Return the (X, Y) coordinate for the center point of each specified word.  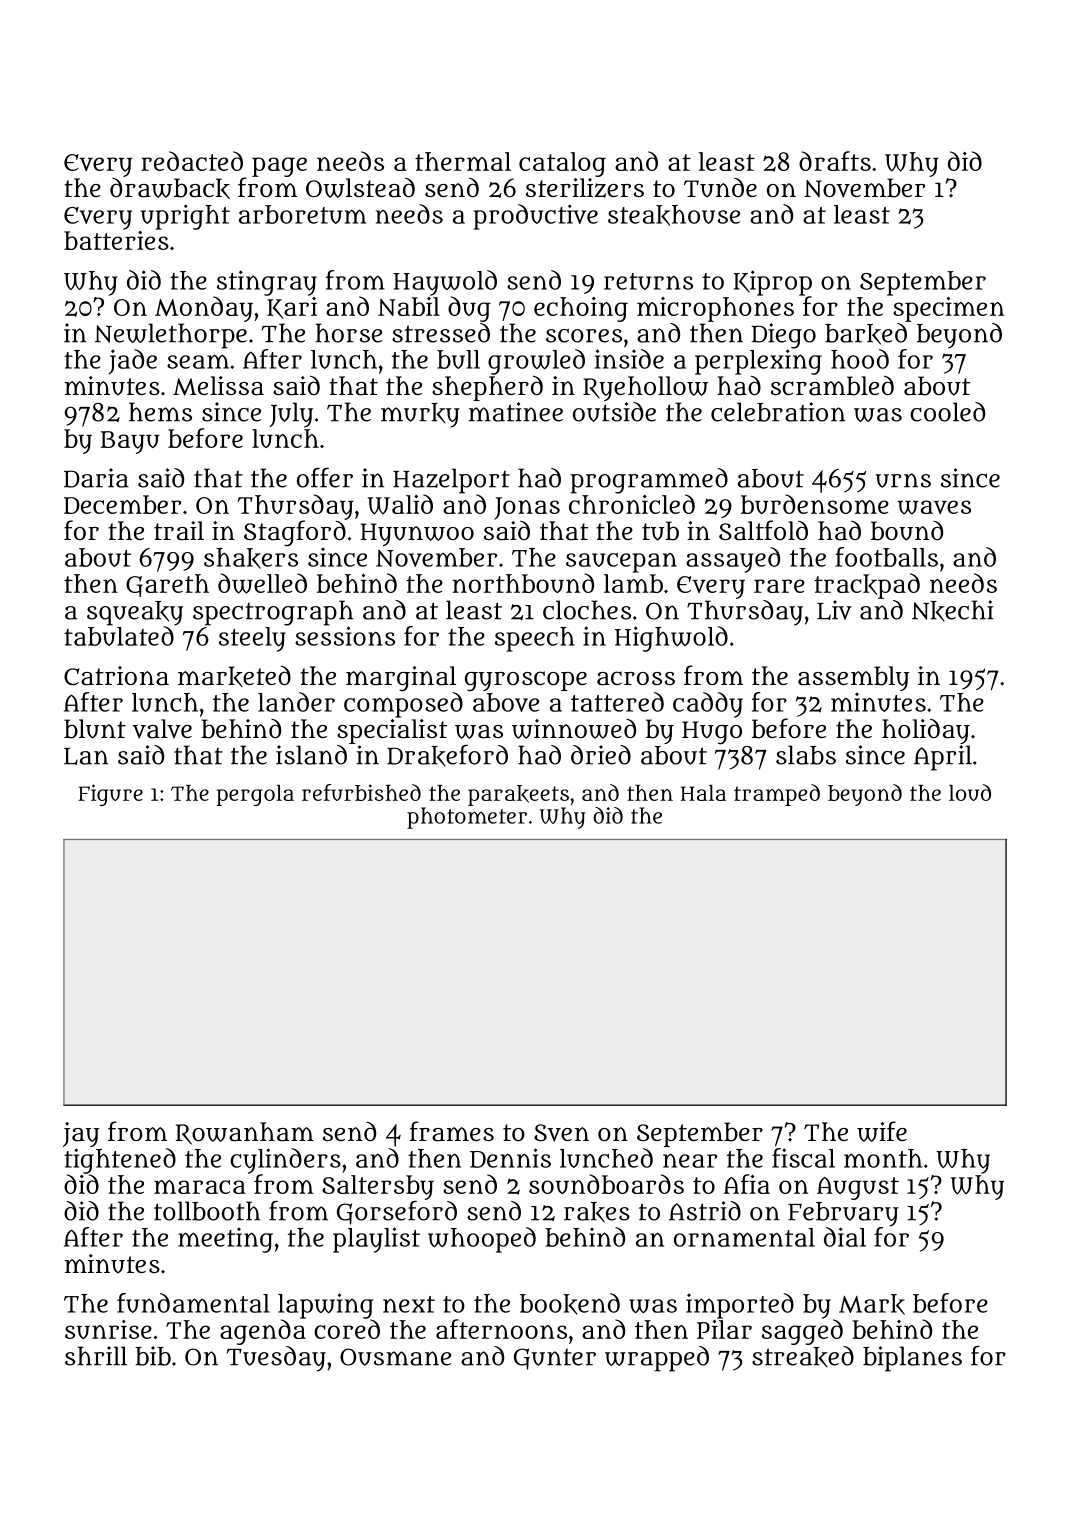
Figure (110, 795)
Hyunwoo (417, 534)
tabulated (119, 636)
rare (779, 586)
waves (934, 507)
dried (601, 755)
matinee (516, 412)
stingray (267, 283)
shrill (96, 1356)
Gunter (555, 1359)
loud (970, 792)
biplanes (912, 1359)
